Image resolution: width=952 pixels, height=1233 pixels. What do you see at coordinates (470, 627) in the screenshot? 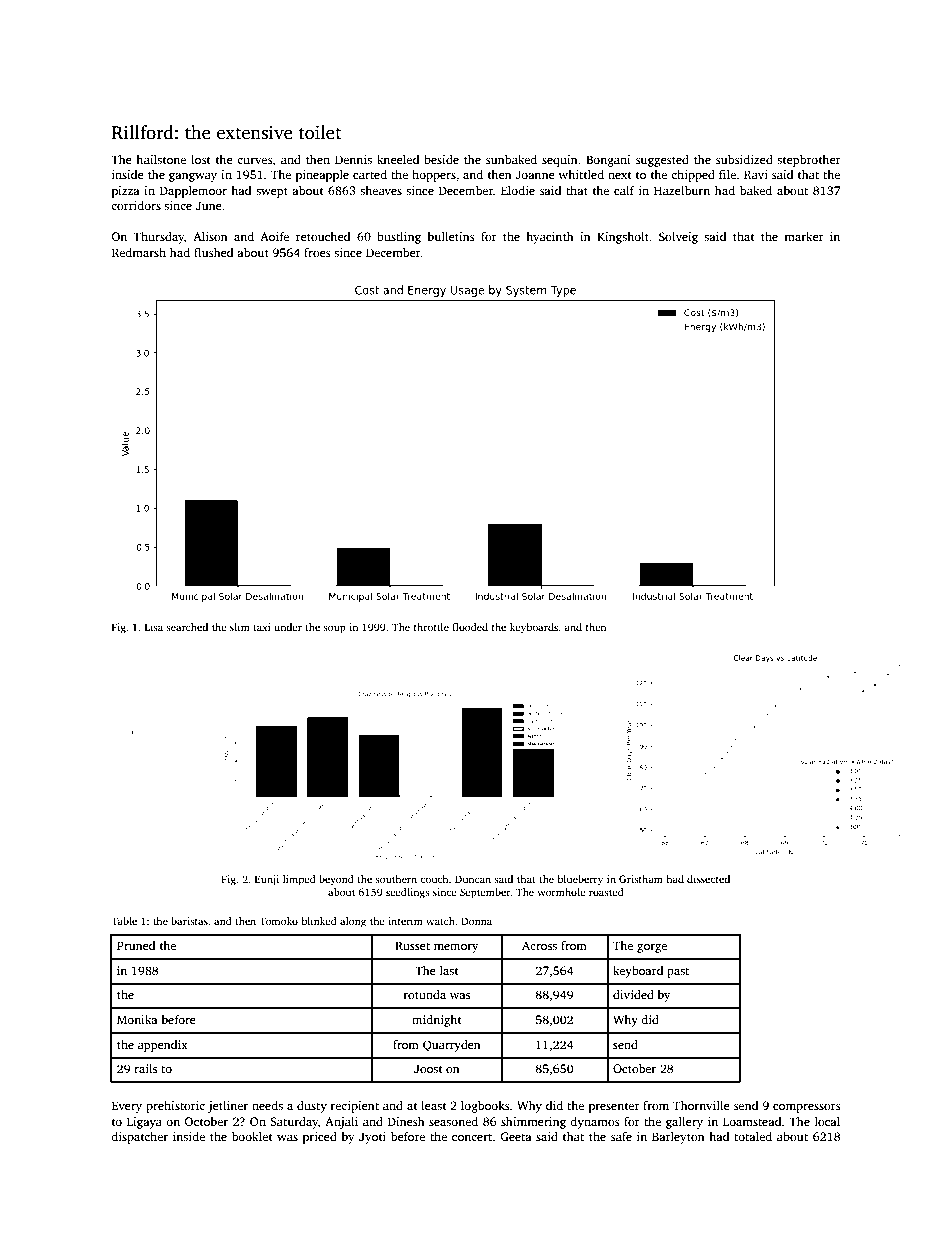
I see `flooded` at bounding box center [470, 627].
